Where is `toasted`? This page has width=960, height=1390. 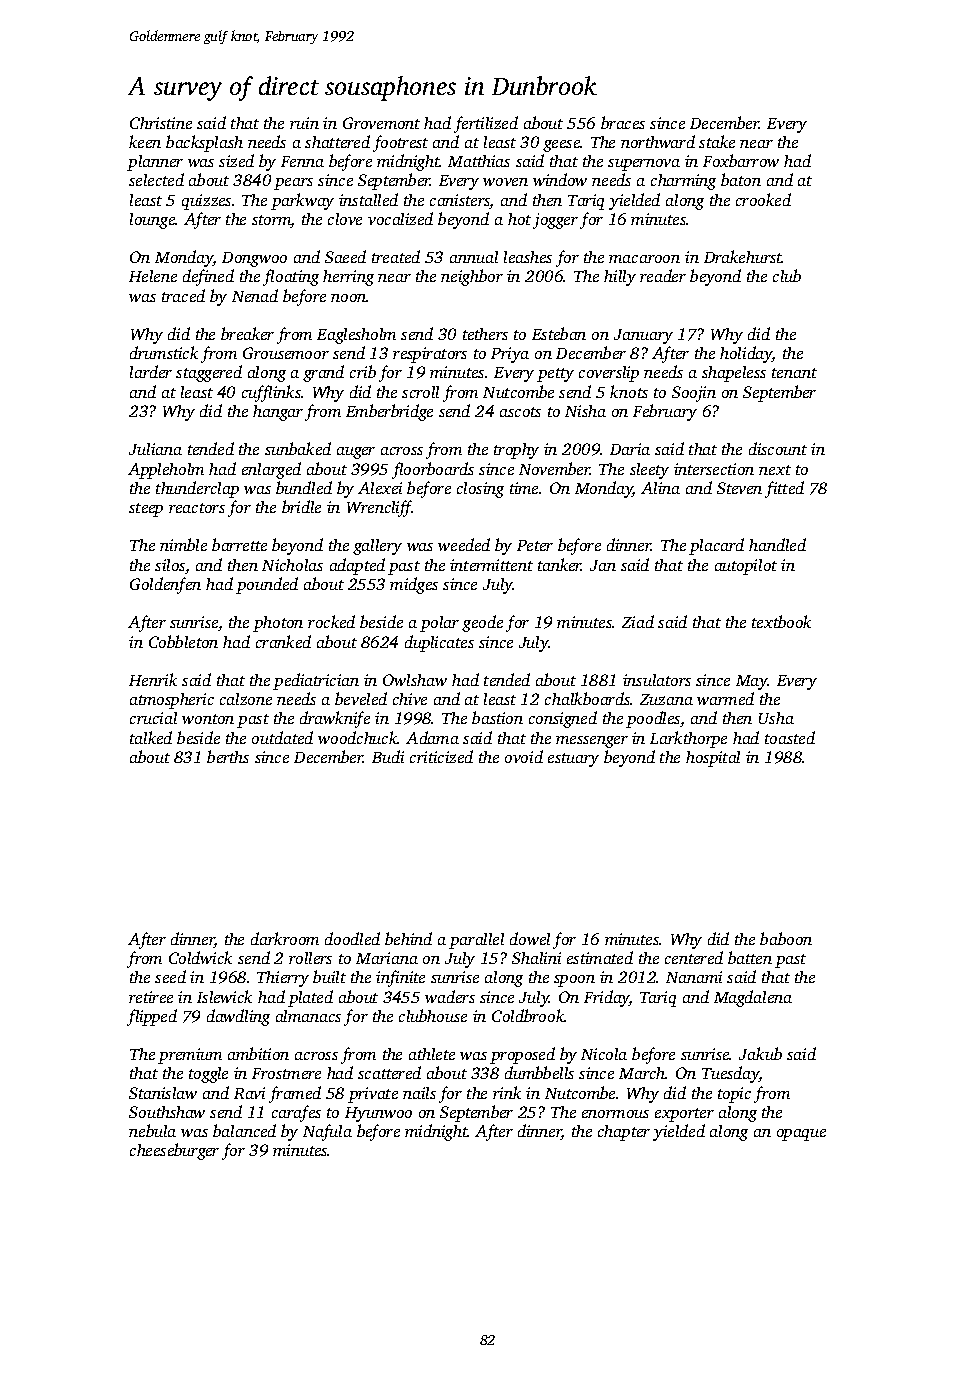 toasted is located at coordinates (790, 737).
